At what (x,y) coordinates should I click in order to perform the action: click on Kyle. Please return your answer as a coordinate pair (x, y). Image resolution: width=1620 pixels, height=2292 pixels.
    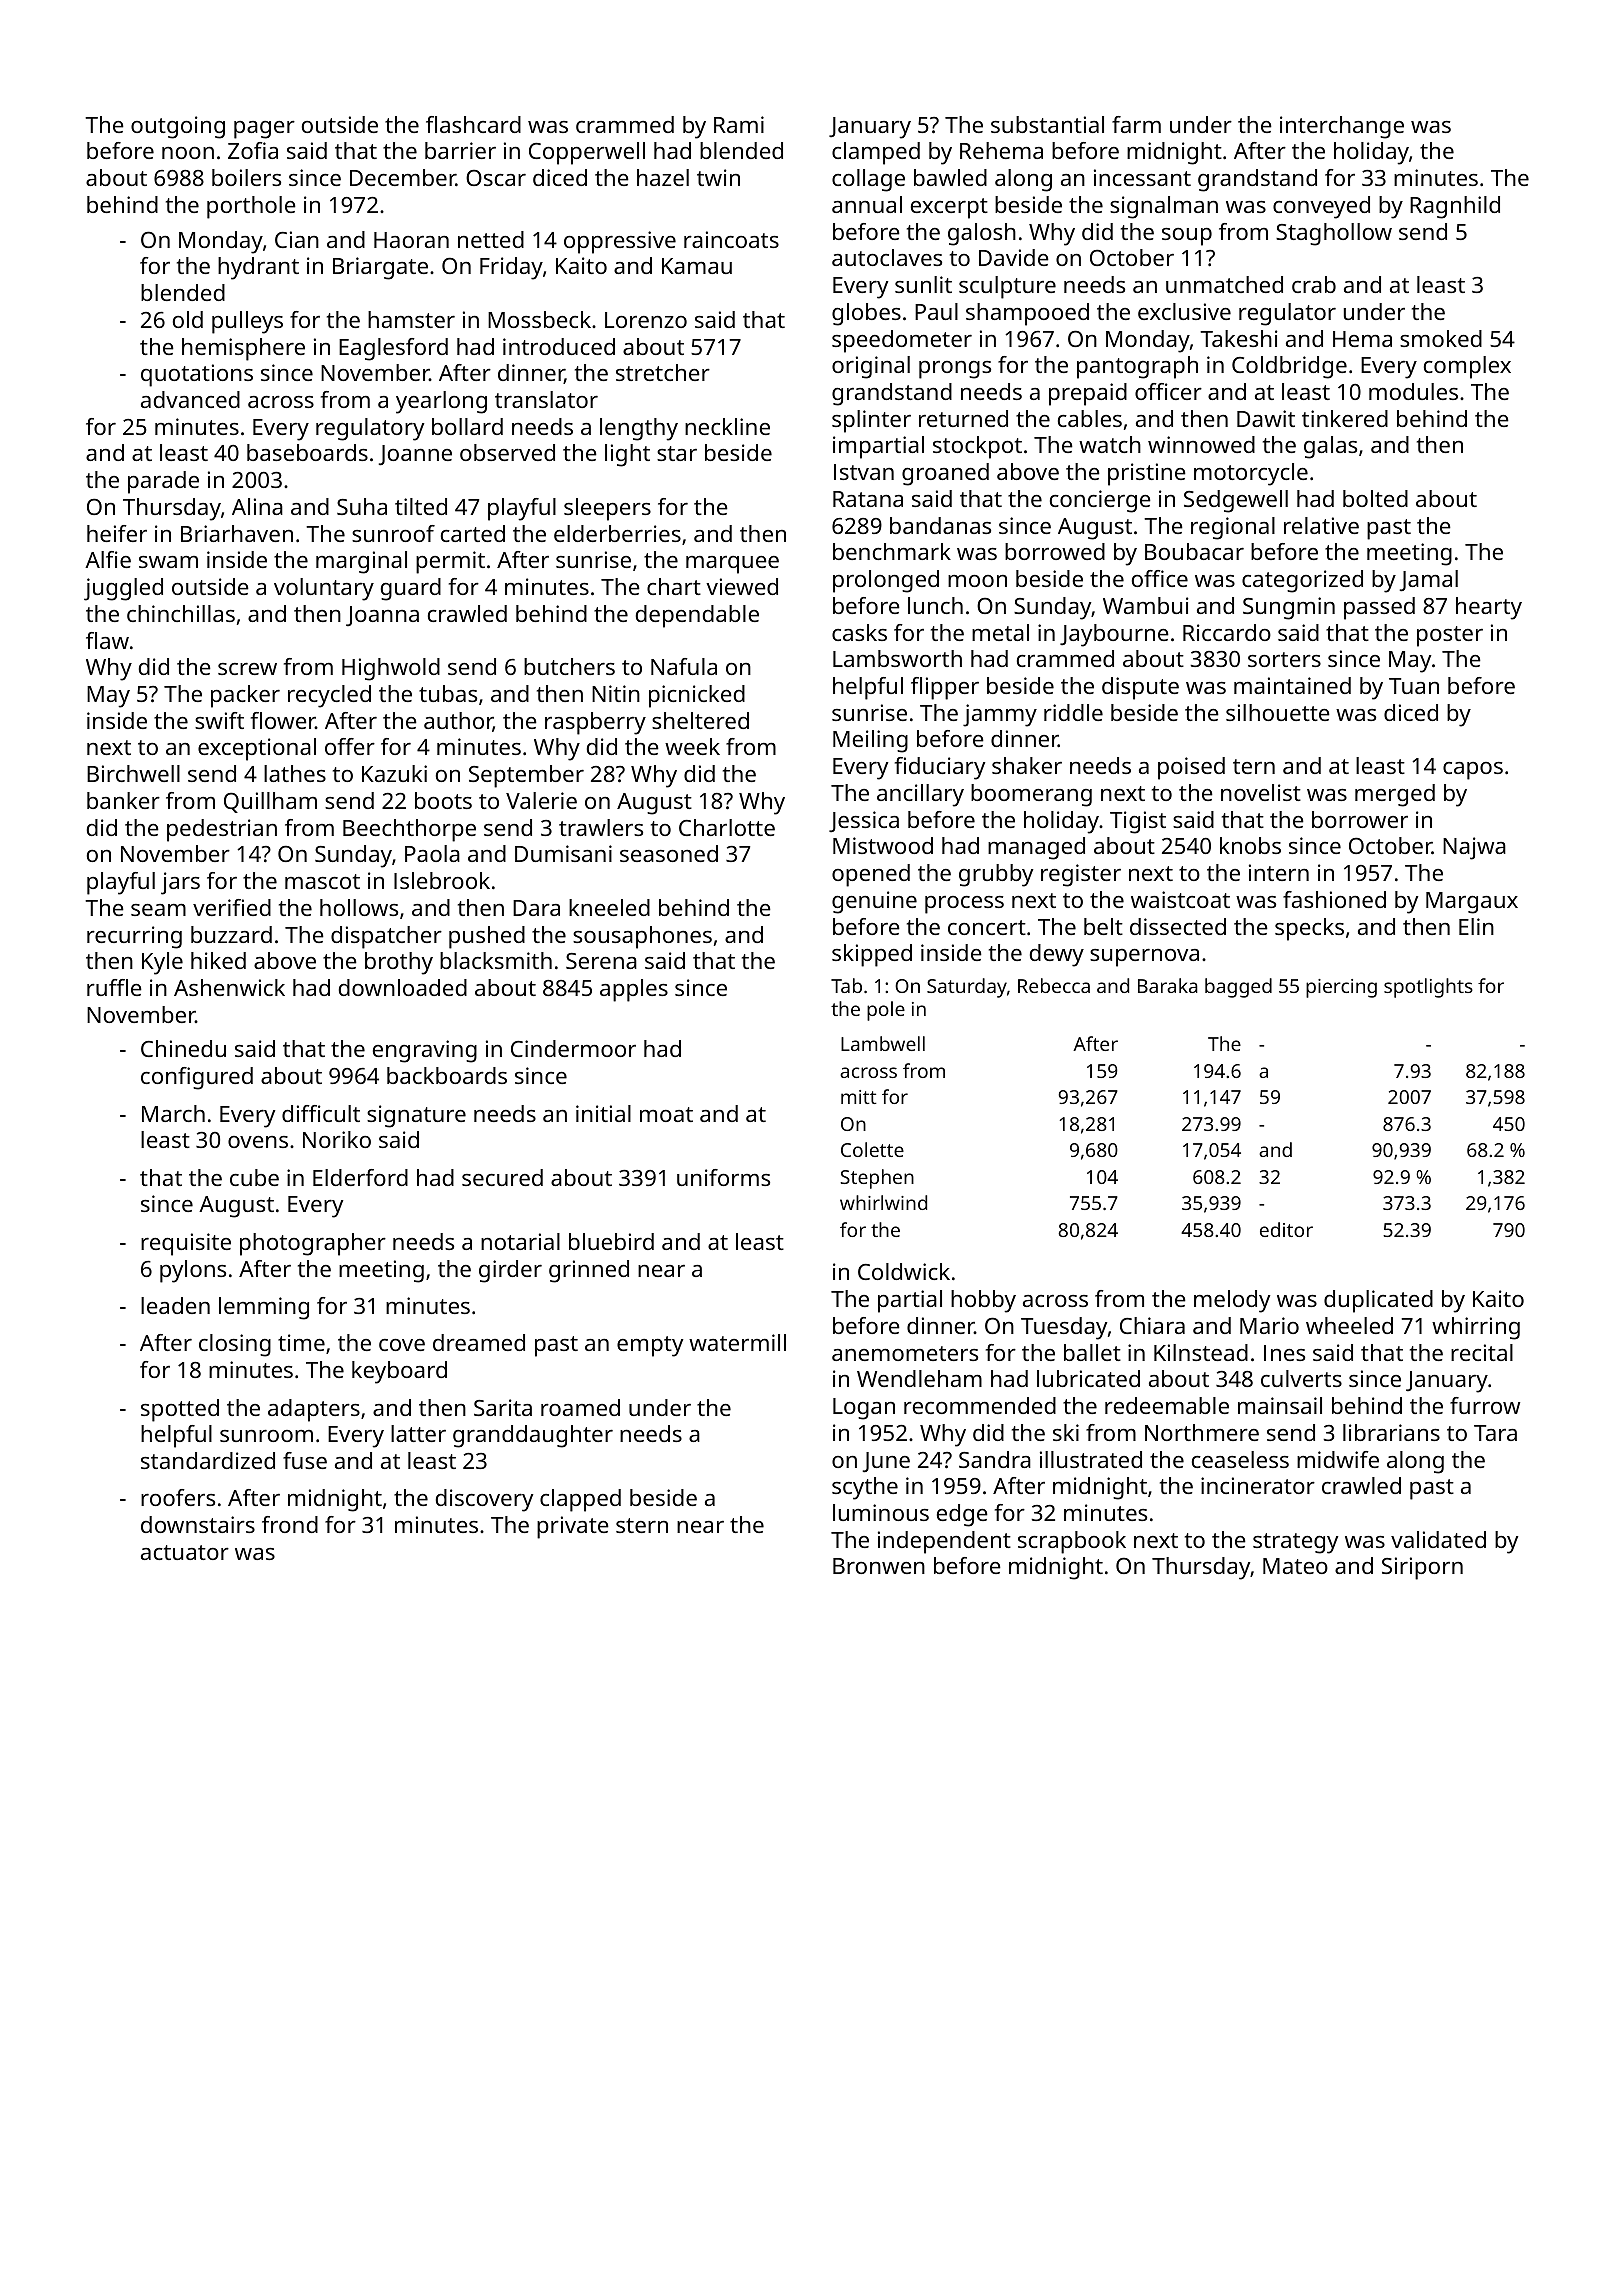
    Looking at the image, I should click on (162, 963).
